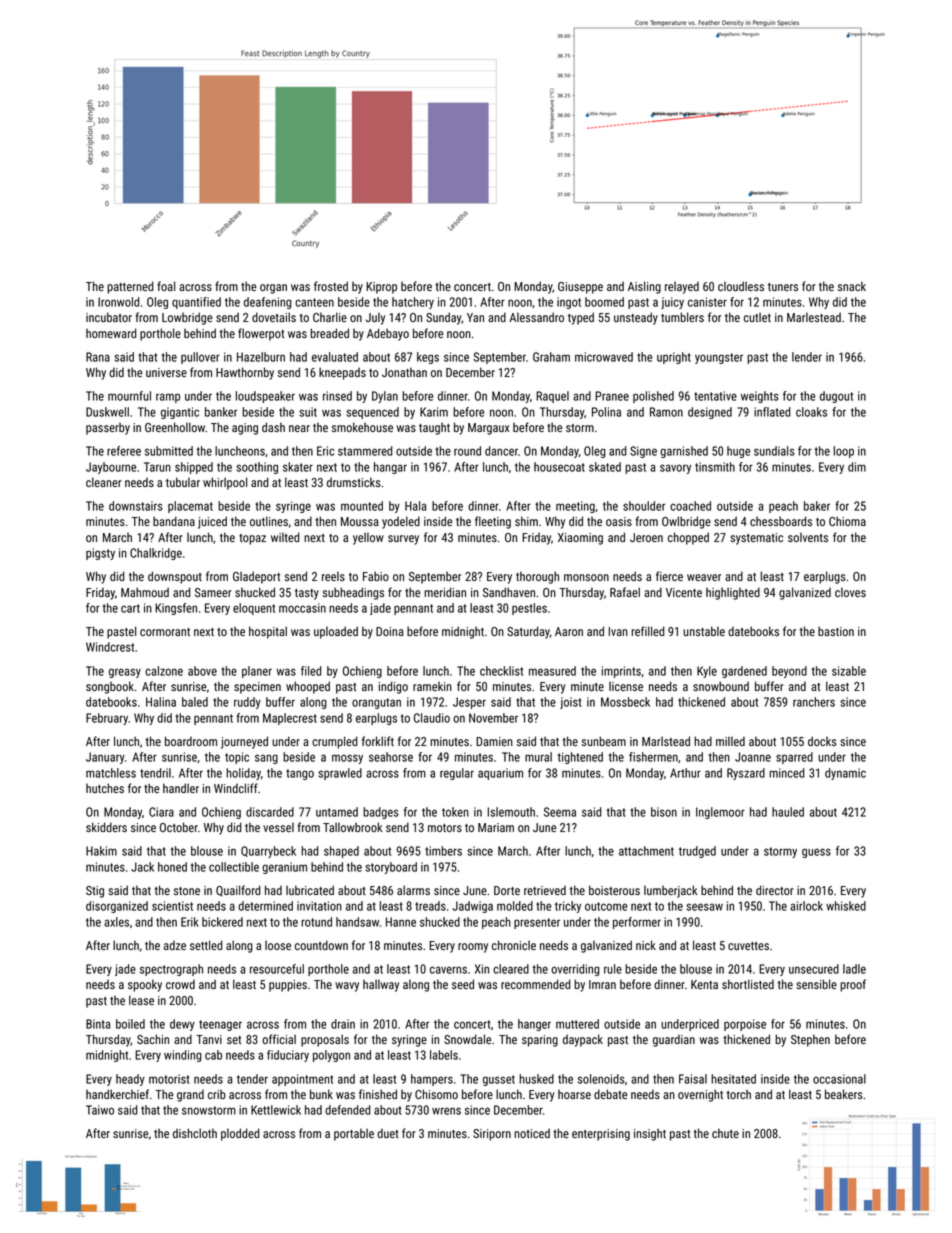 The width and height of the screenshot is (952, 1233). Describe the element at coordinates (846, 906) in the screenshot. I see `whisked` at that location.
